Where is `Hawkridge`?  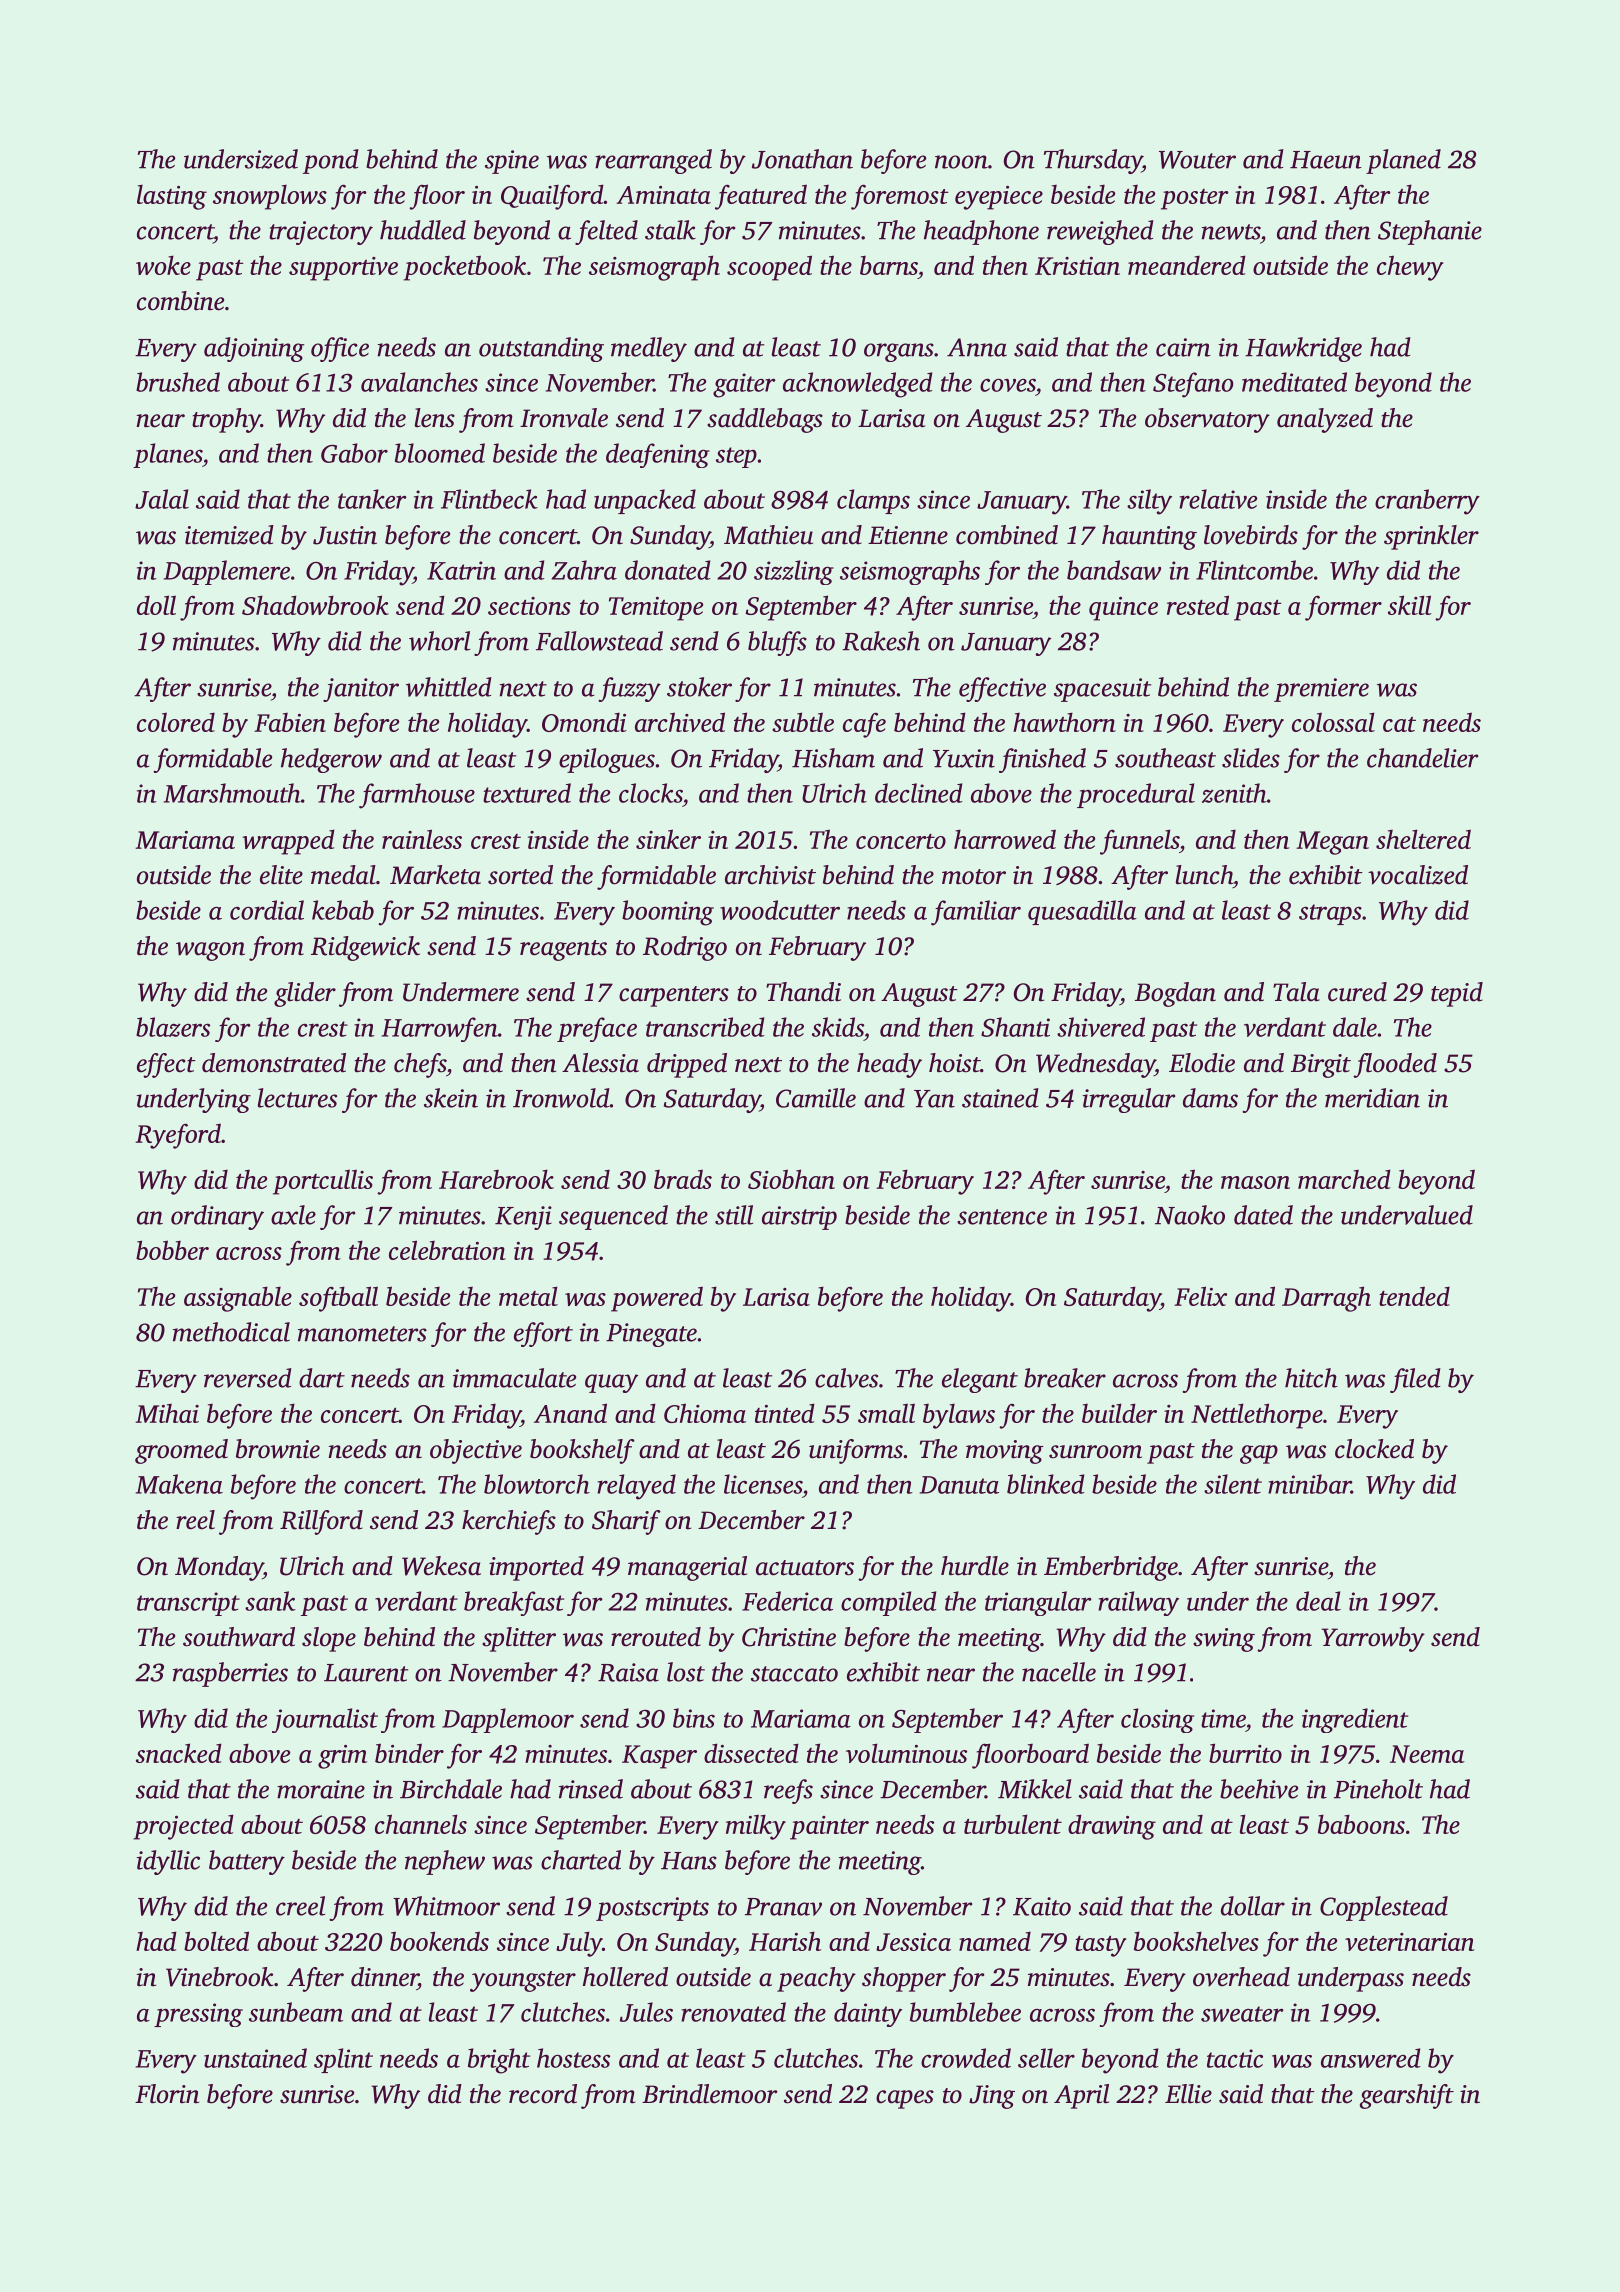
Hawkridge is located at coordinates (1303, 349).
